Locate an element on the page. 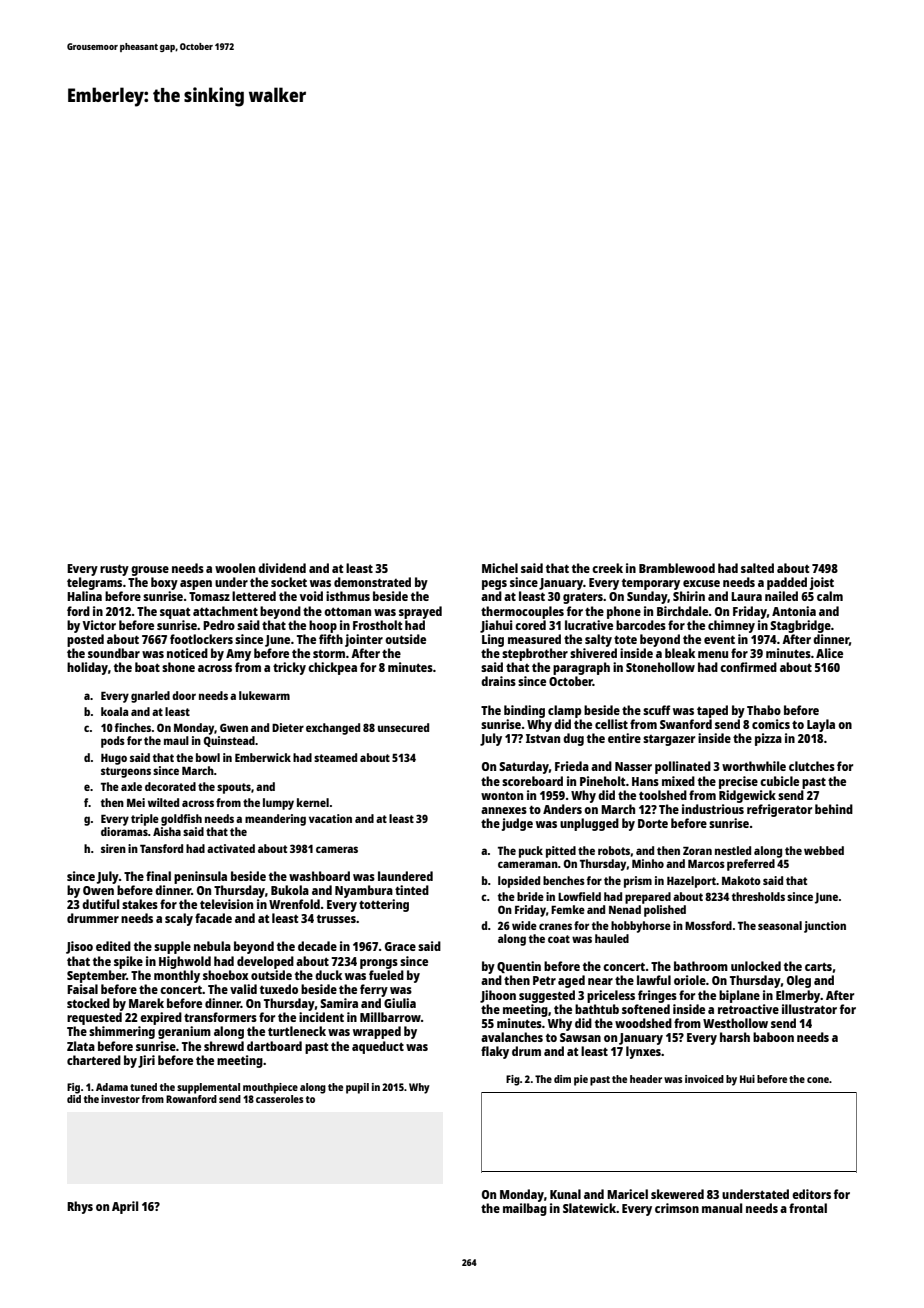 Image resolution: width=924 pixels, height=1308 pixels. lettered is located at coordinates (254, 596).
